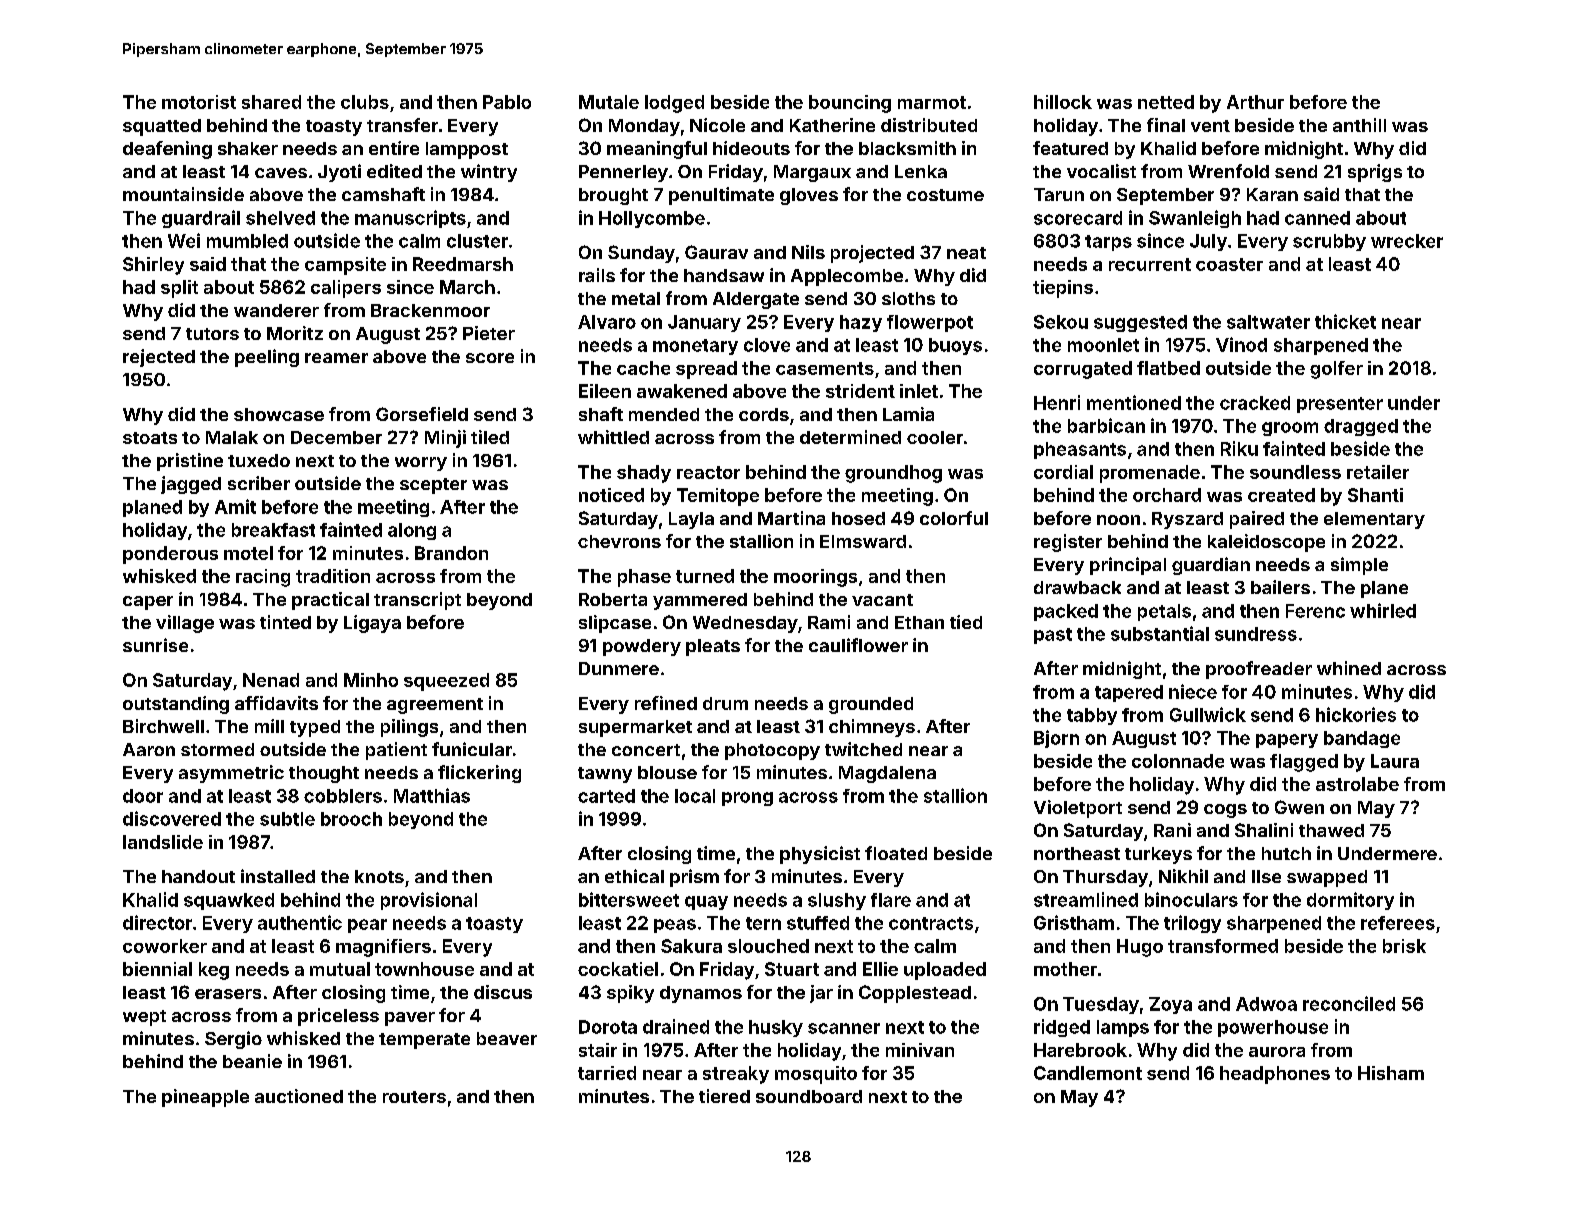  What do you see at coordinates (271, 680) in the screenshot?
I see `Nenad` at bounding box center [271, 680].
